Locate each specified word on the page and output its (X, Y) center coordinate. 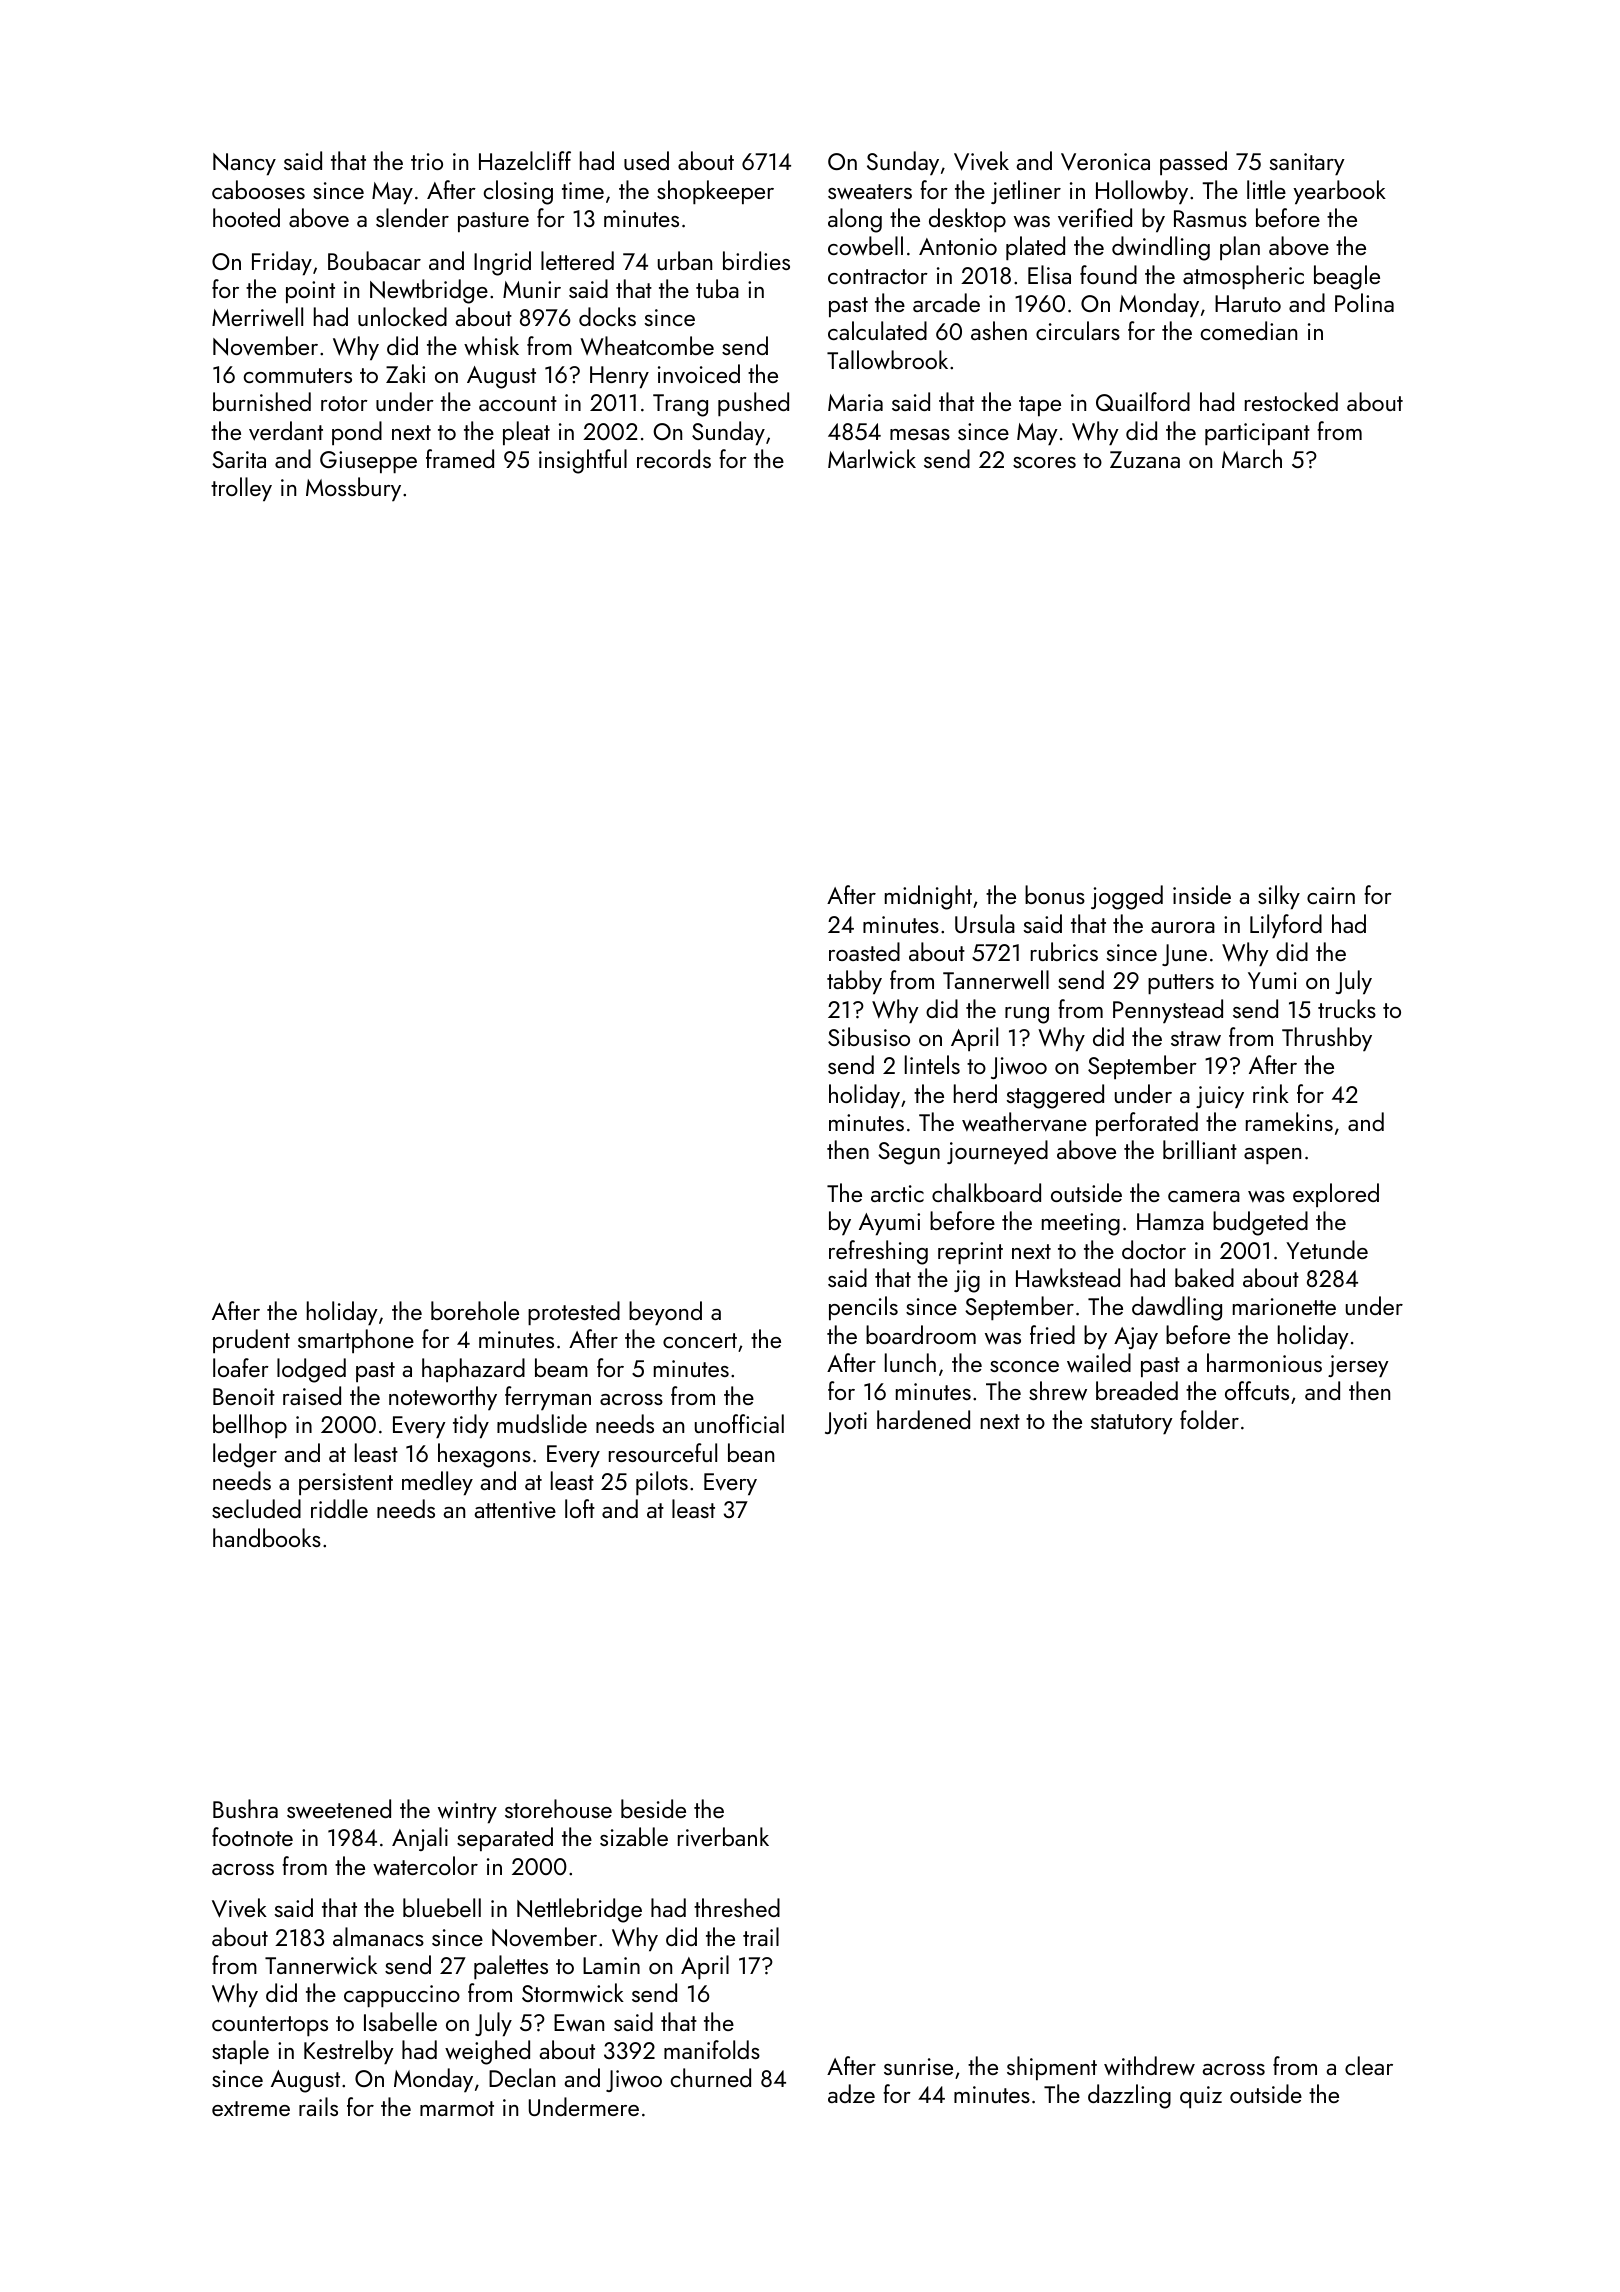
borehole (475, 1310)
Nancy (244, 164)
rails (318, 2106)
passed (1193, 163)
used (646, 160)
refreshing (878, 1252)
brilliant (1200, 1149)
